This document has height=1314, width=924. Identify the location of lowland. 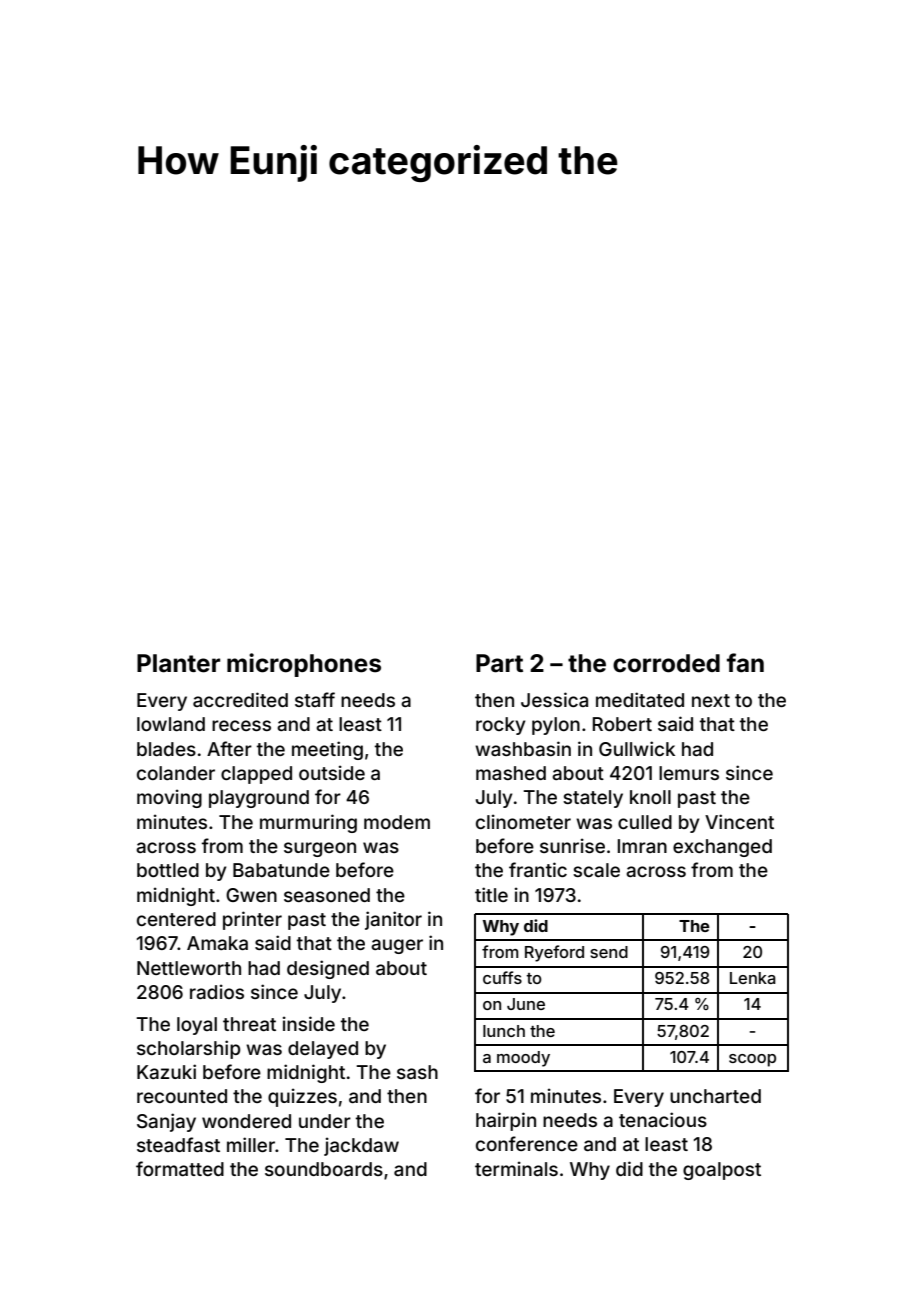
(171, 724).
